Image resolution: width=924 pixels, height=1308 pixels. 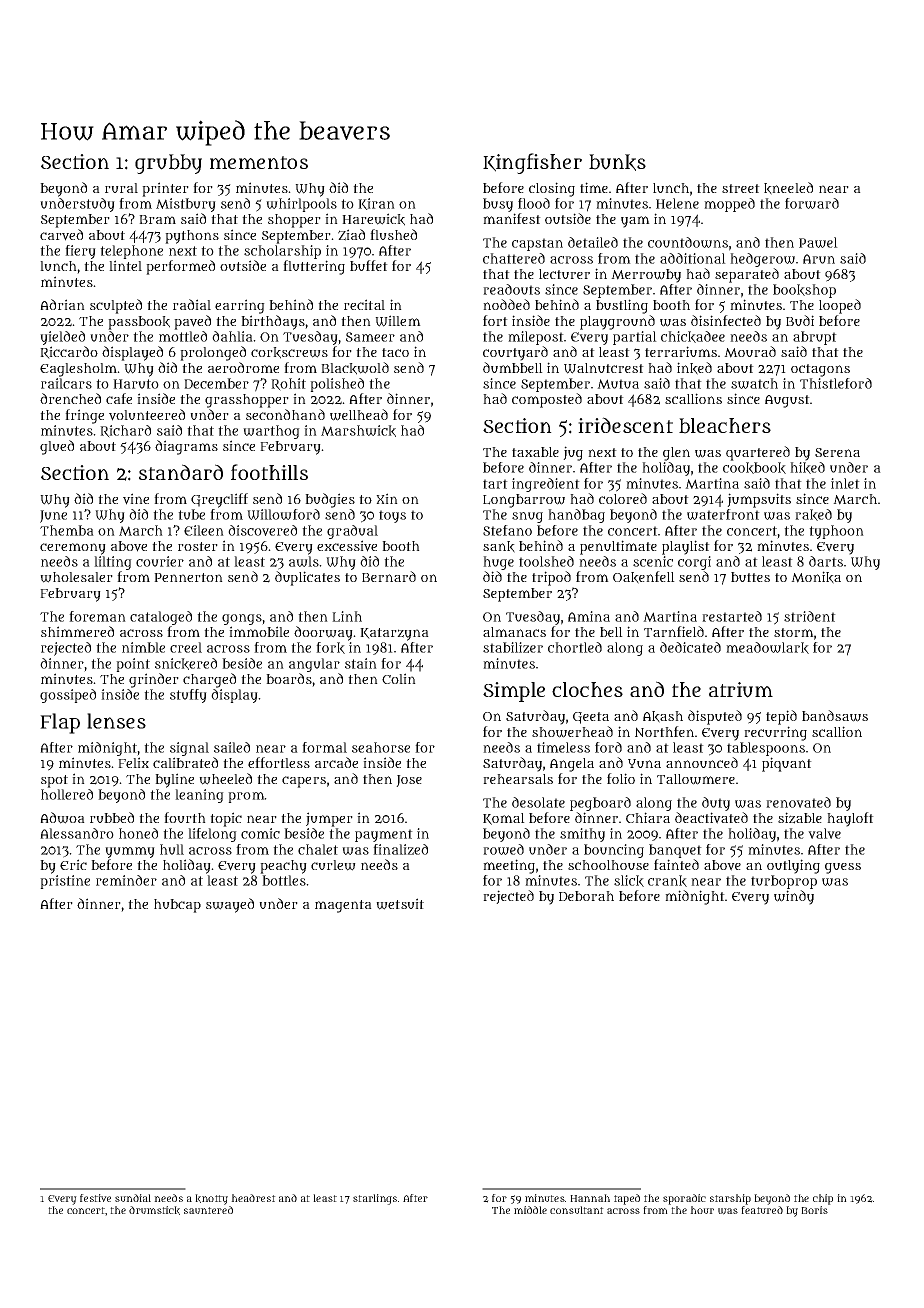 I want to click on starship, so click(x=730, y=1199).
